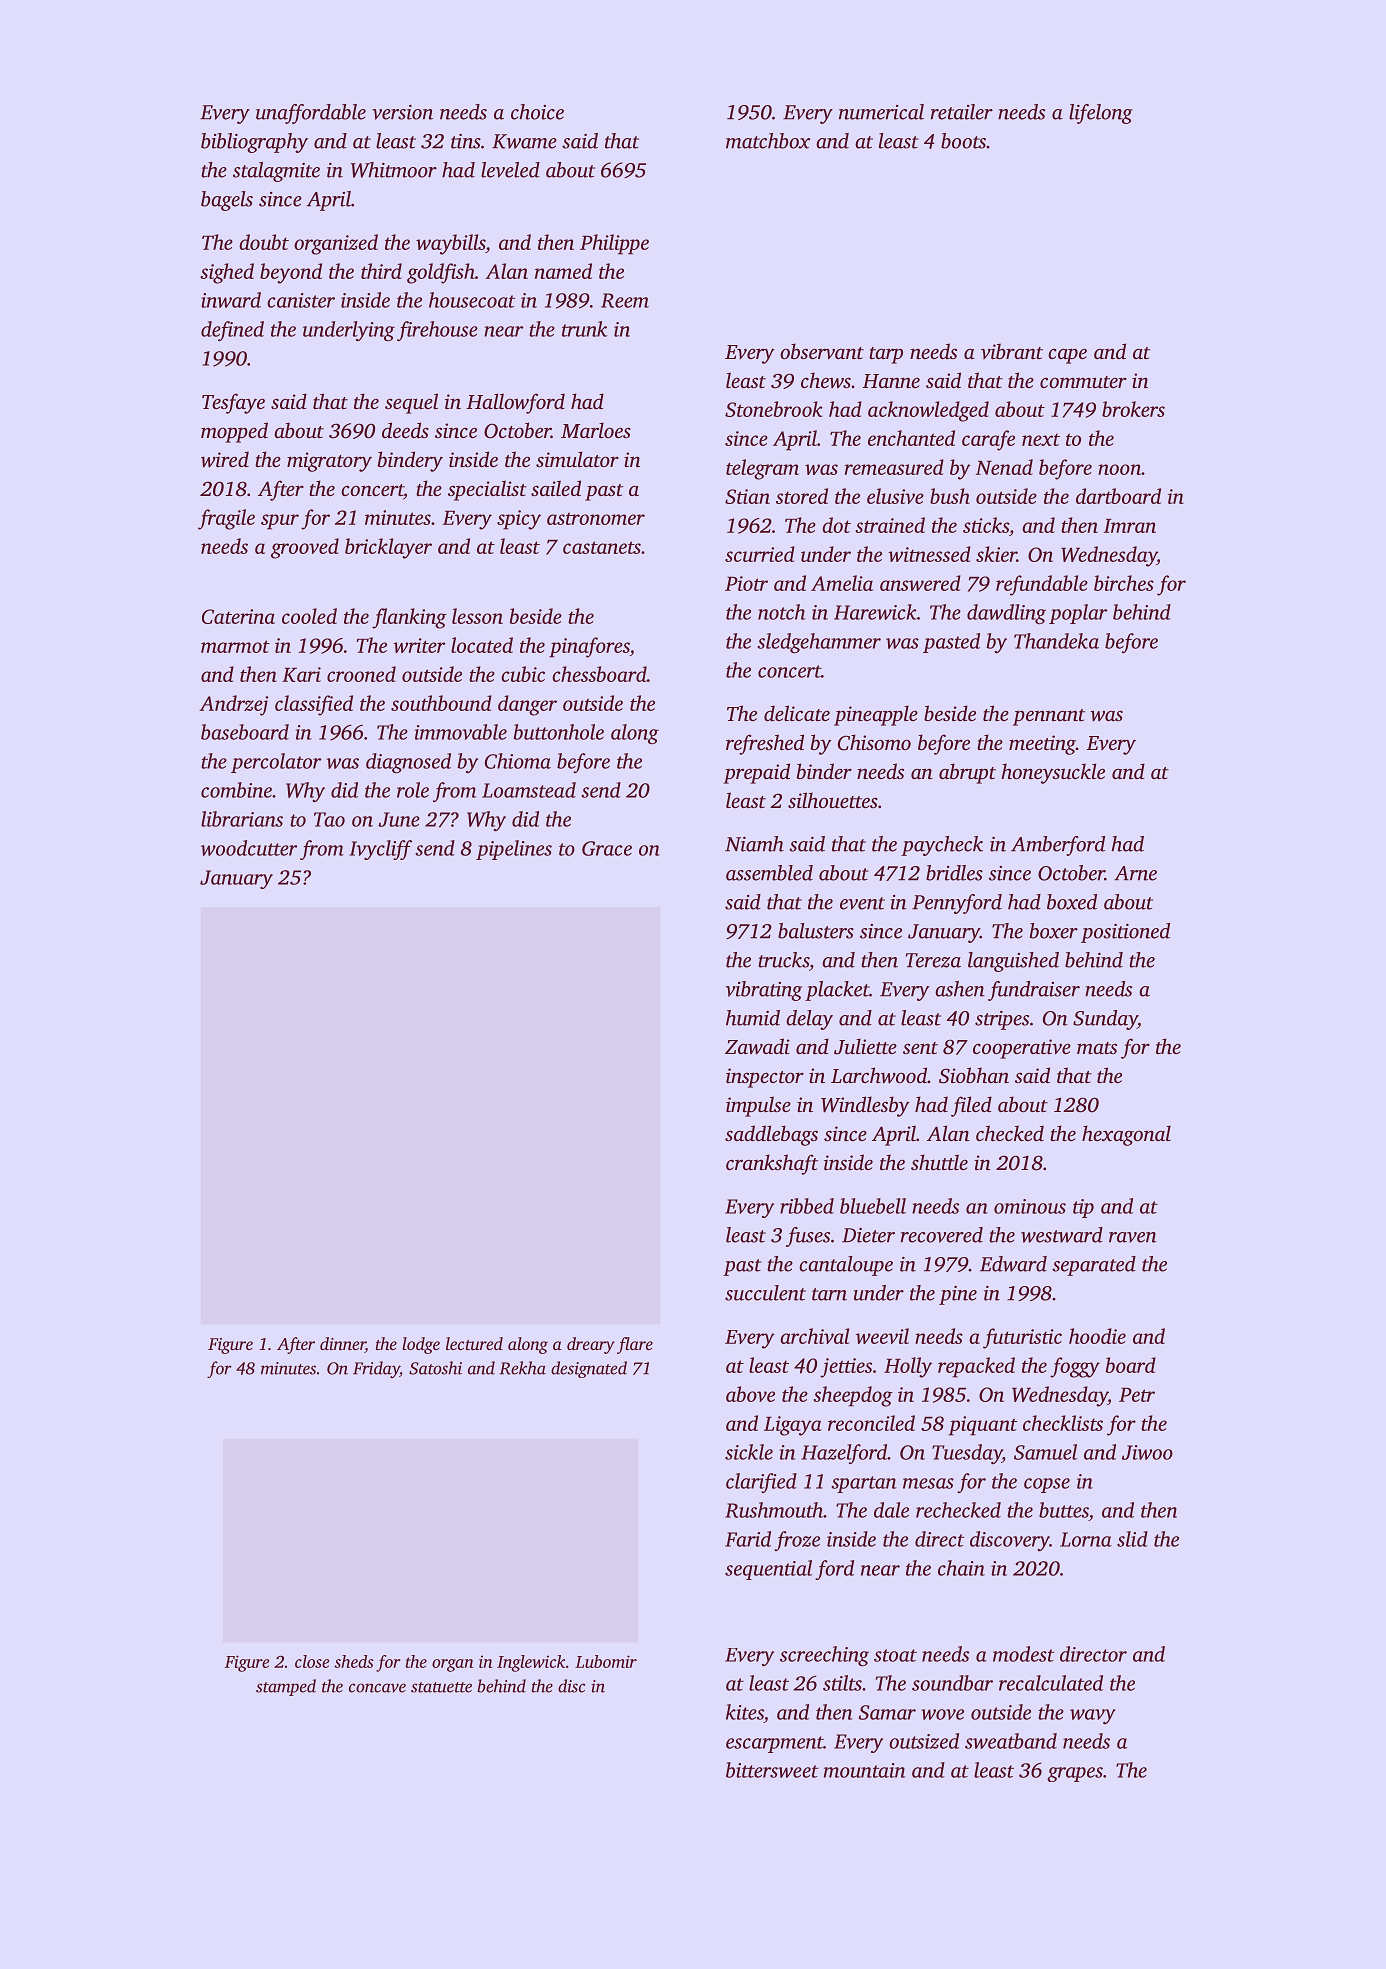  I want to click on abrupt, so click(967, 773).
